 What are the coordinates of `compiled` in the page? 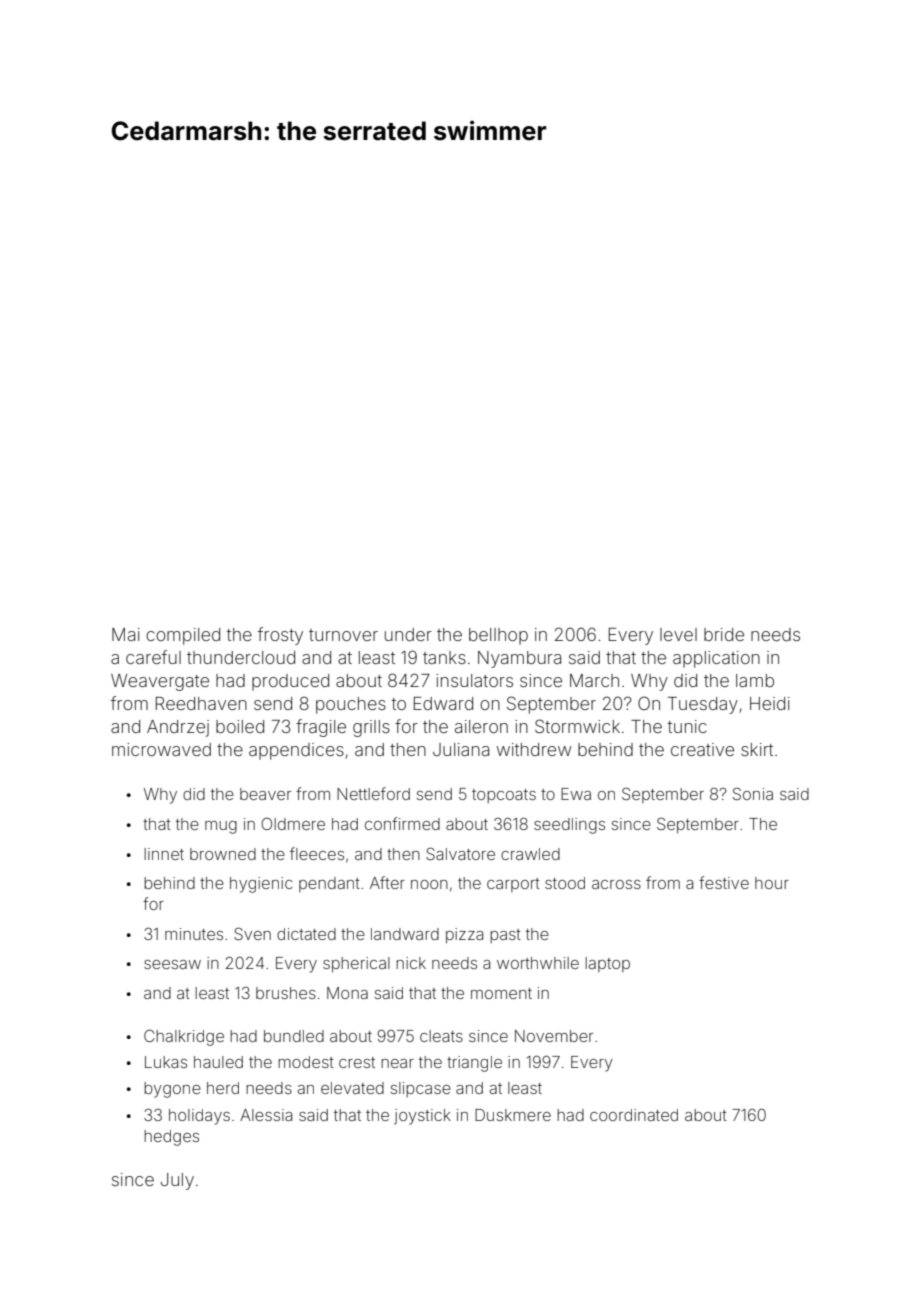 It's located at (183, 636).
